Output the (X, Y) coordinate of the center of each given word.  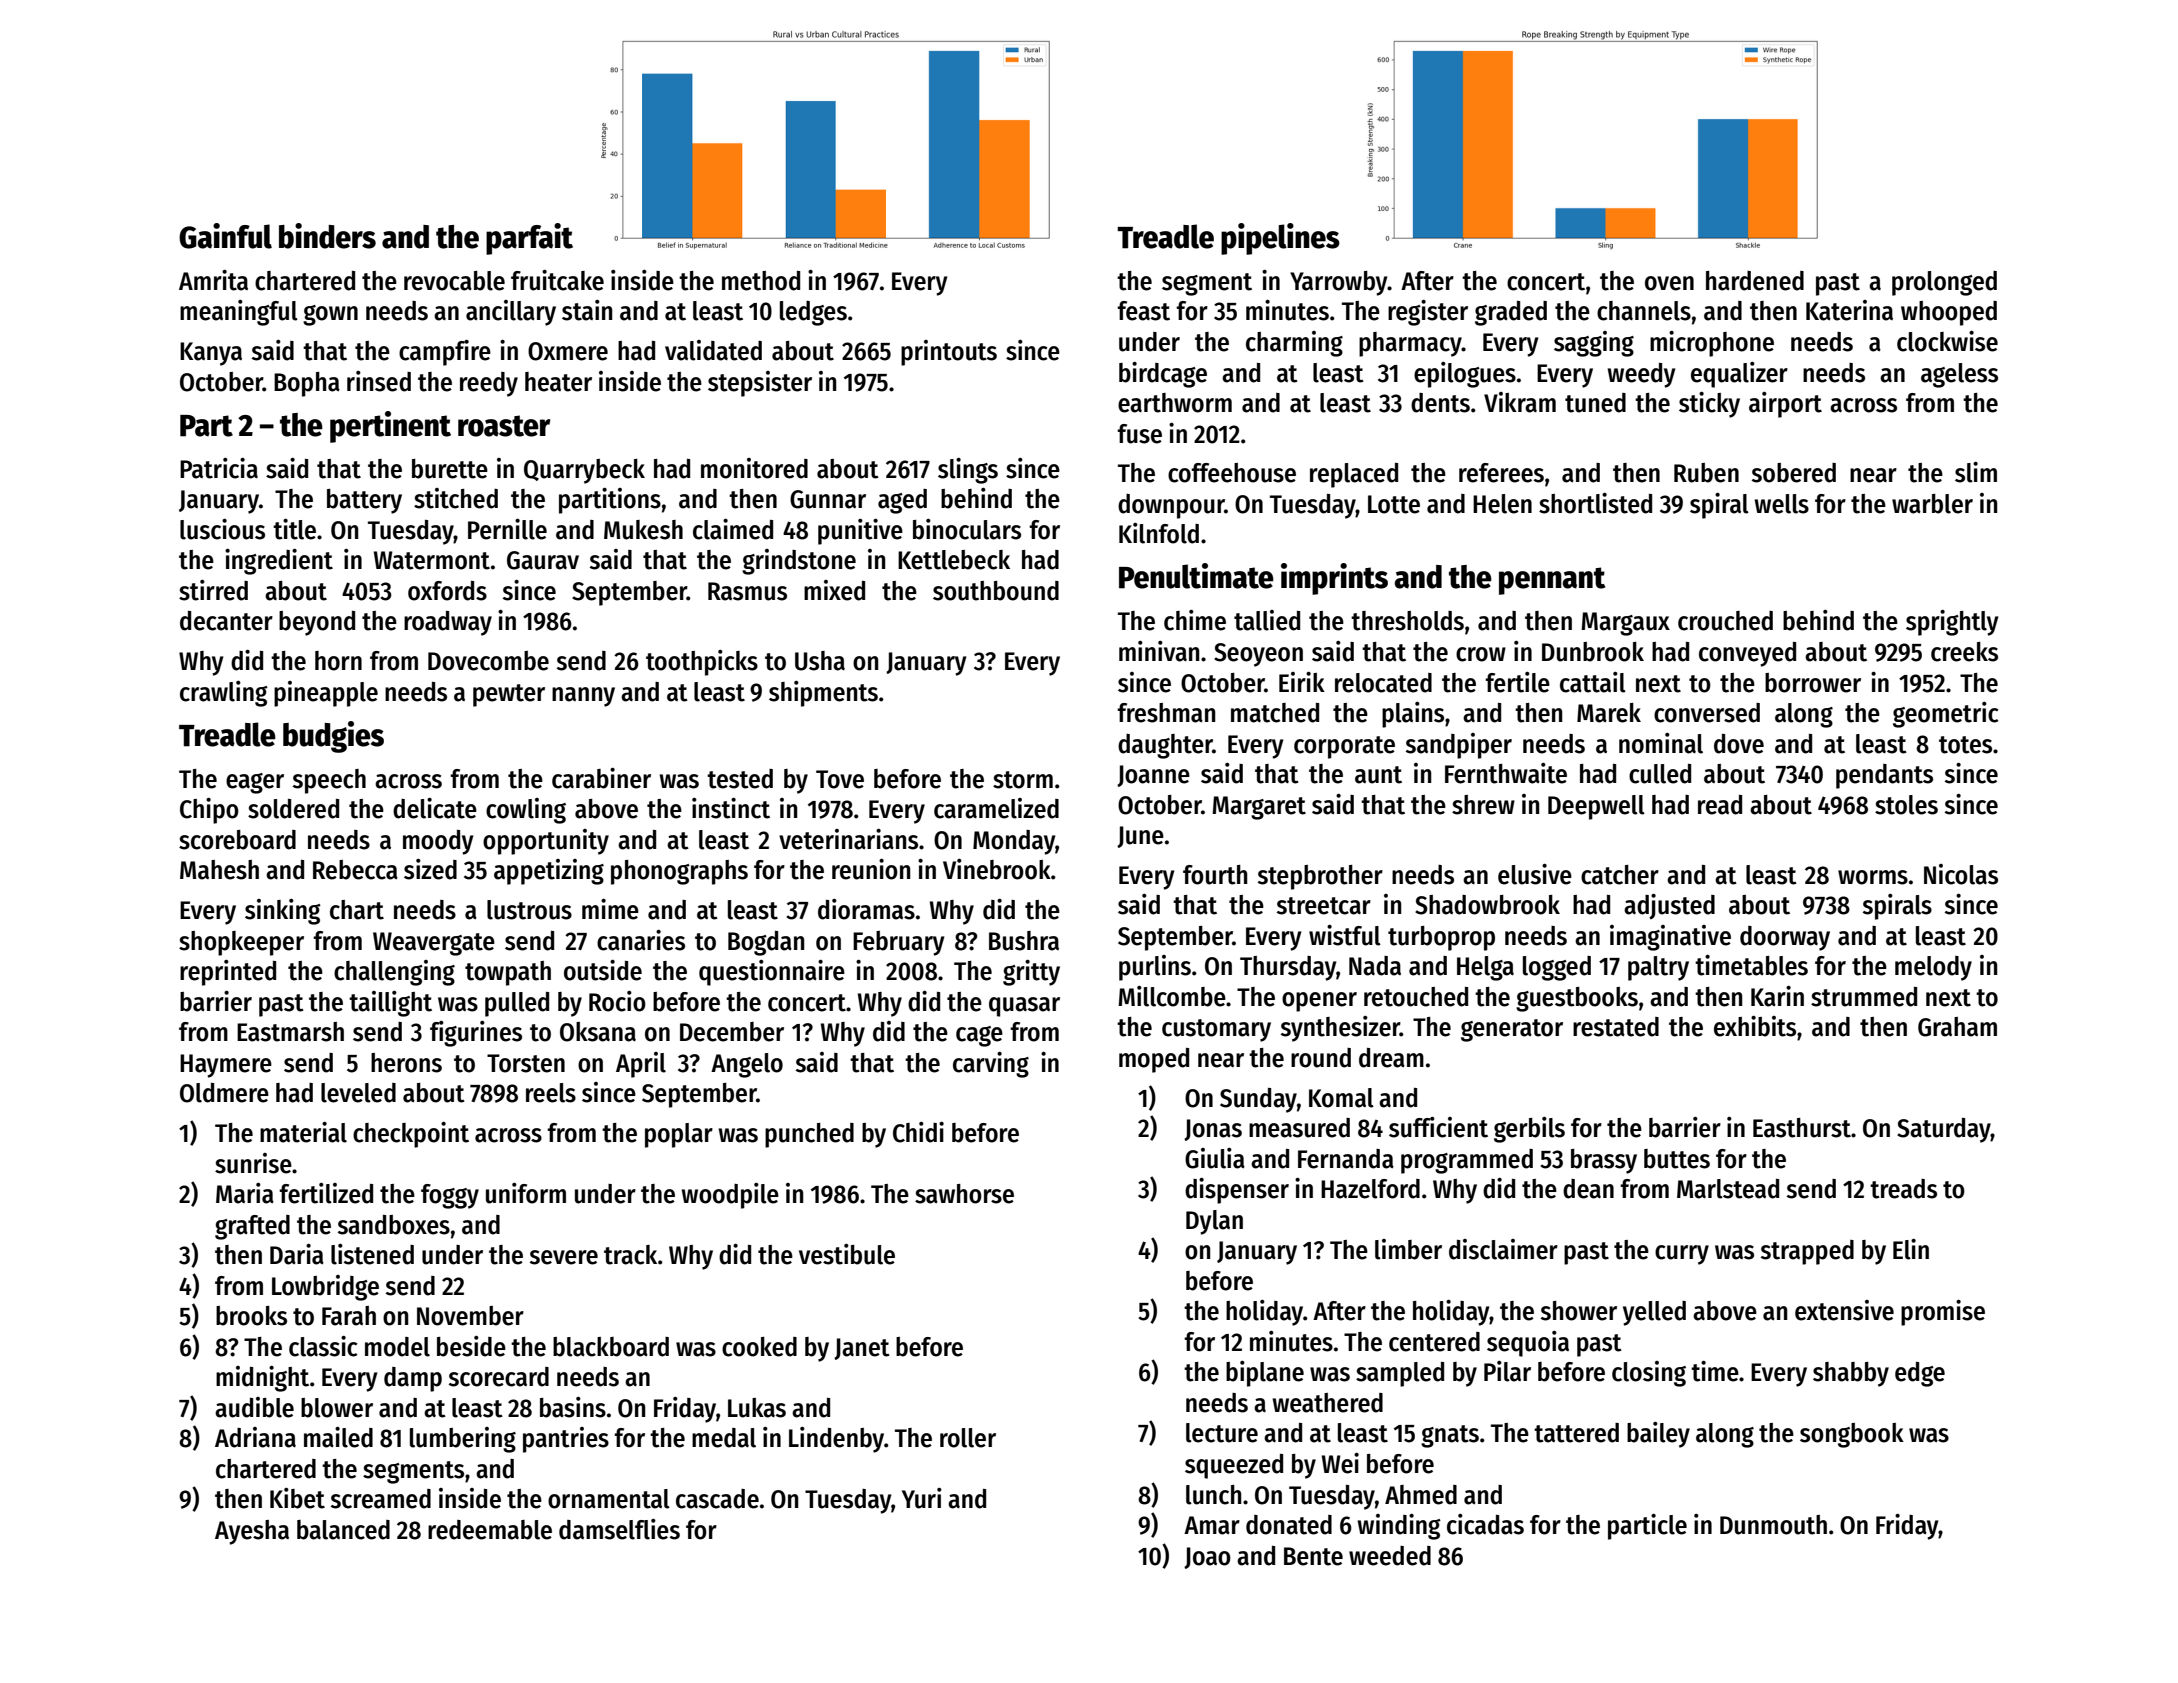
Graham (1957, 1027)
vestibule (847, 1254)
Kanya (211, 354)
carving (991, 1065)
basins (573, 1407)
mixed (834, 590)
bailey (1658, 1435)
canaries (641, 940)
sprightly (1952, 623)
